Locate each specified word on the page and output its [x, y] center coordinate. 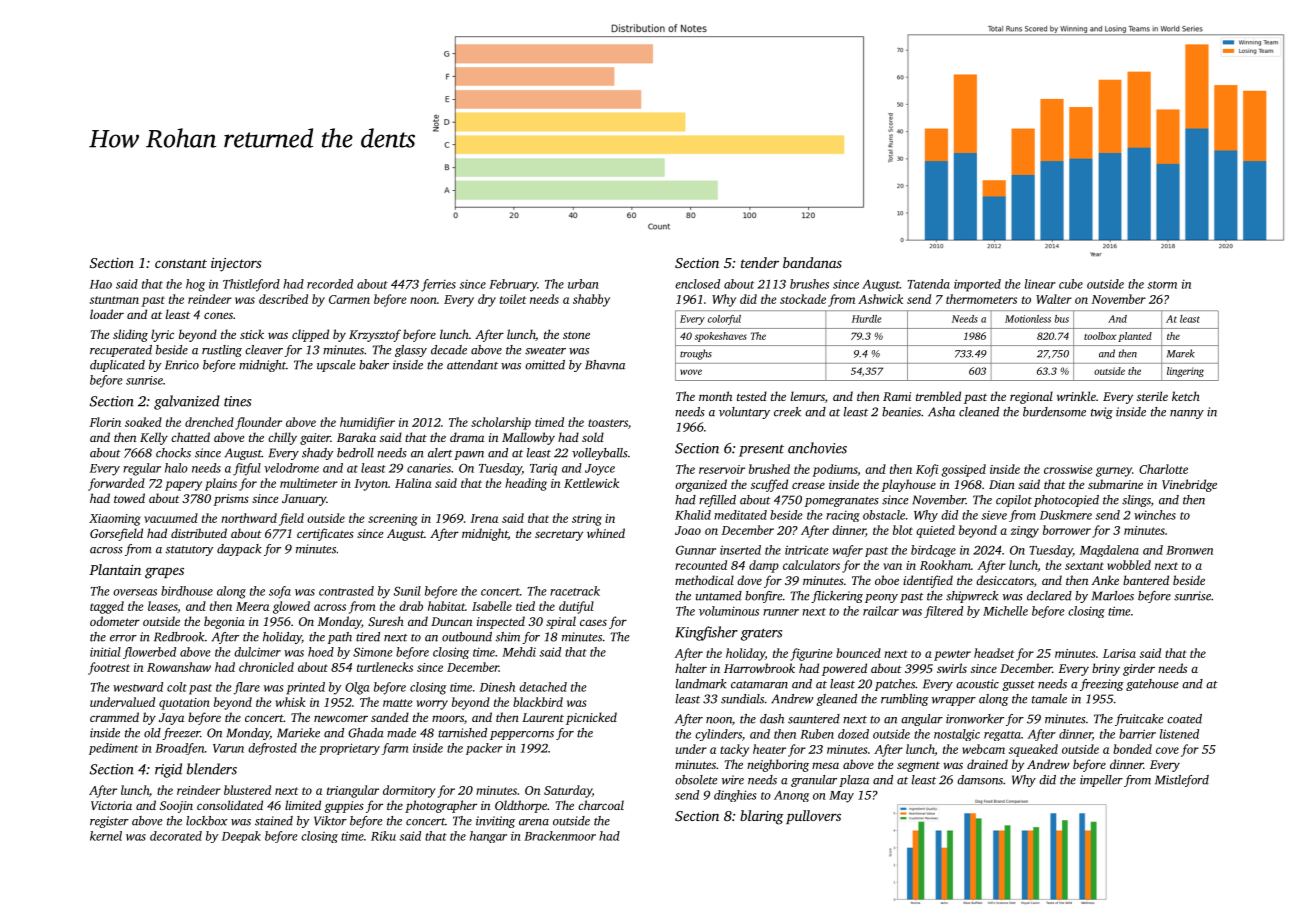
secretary [559, 536]
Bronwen [1189, 550]
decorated [176, 836]
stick [252, 334]
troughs [696, 354]
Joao [688, 530]
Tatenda [928, 284]
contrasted [346, 591]
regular [142, 469]
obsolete [696, 780]
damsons [980, 780]
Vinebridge [1189, 485]
